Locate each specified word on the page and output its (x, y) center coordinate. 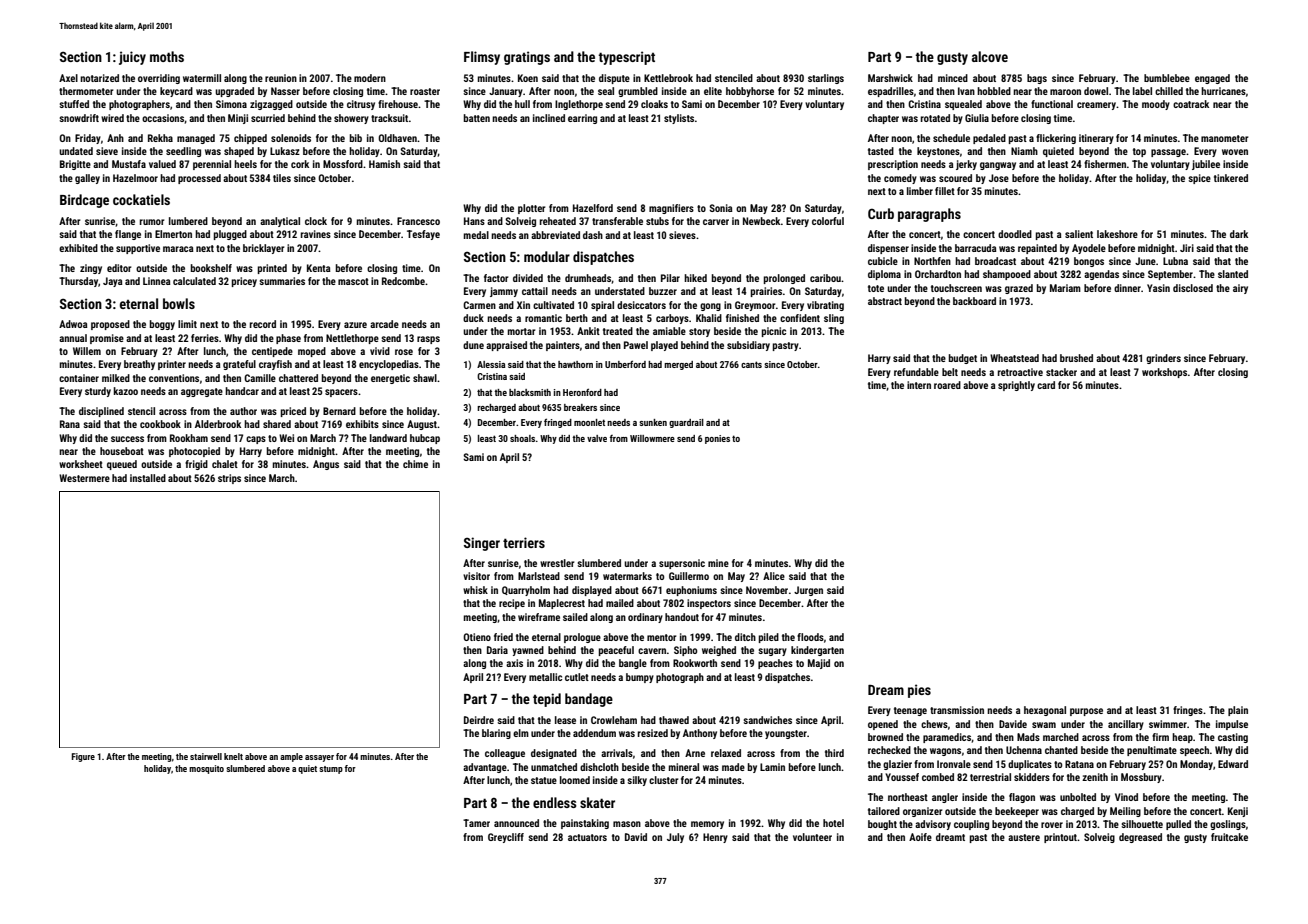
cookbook (160, 424)
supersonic (682, 564)
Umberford (625, 364)
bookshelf (211, 268)
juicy (132, 58)
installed (148, 478)
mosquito (206, 769)
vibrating (825, 306)
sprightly (1016, 386)
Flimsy (482, 58)
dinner (1127, 288)
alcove (990, 56)
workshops (1164, 373)
